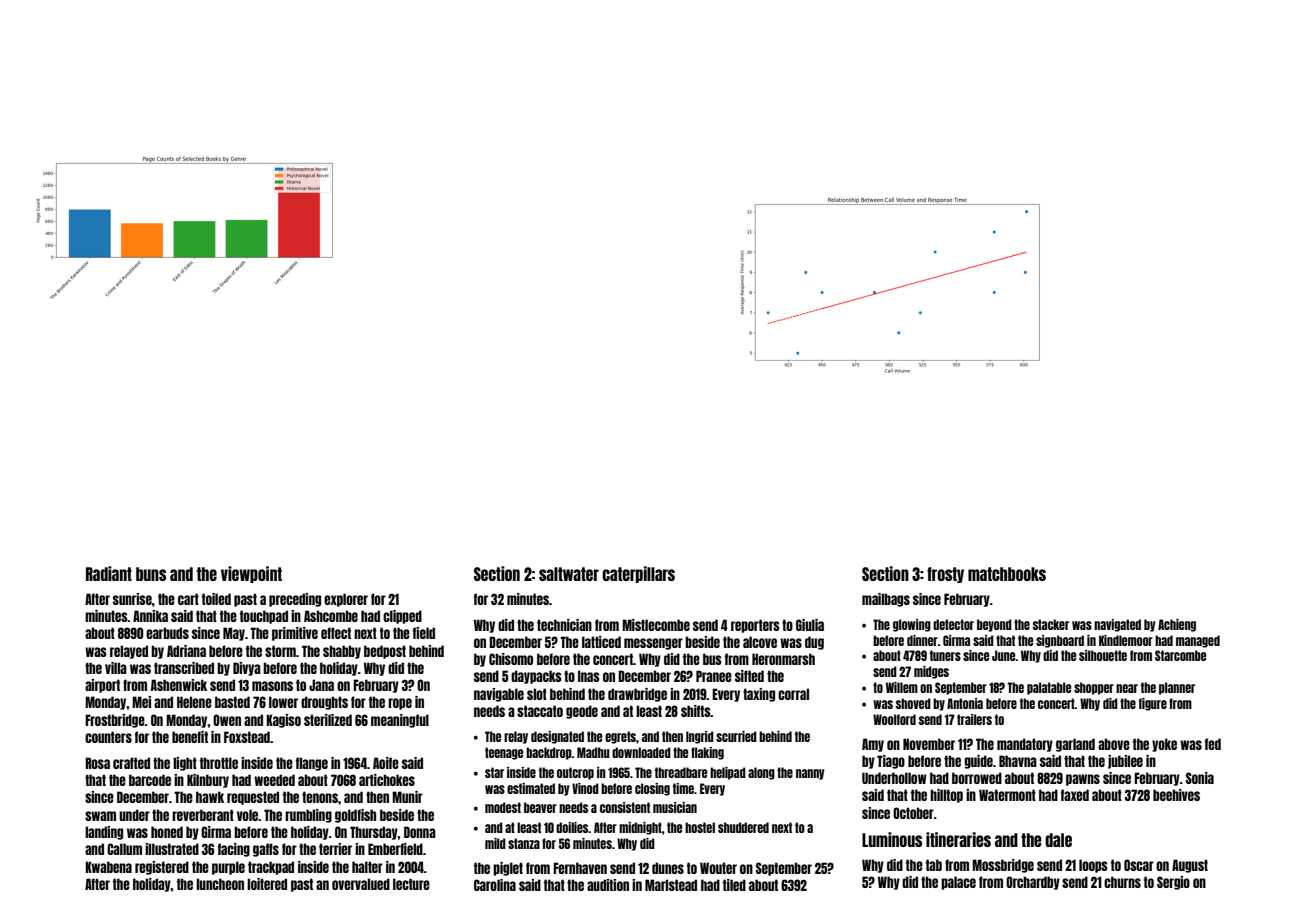 This screenshot has height=924, width=1308. What do you see at coordinates (736, 736) in the screenshot?
I see `scurried` at bounding box center [736, 736].
